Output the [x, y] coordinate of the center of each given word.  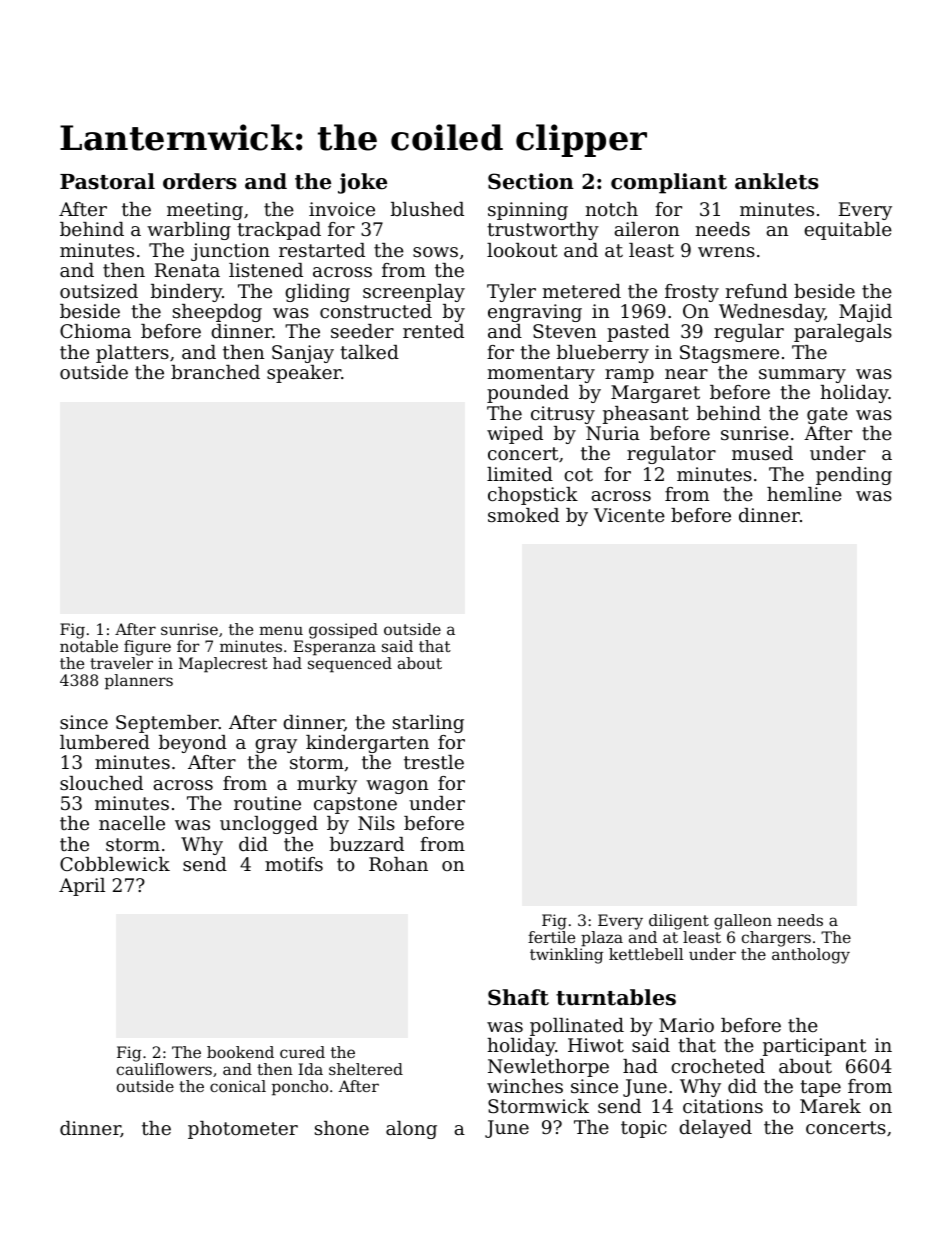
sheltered [366, 1069]
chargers [776, 939]
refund [757, 291]
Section [531, 181]
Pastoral [107, 181]
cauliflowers [164, 1069]
